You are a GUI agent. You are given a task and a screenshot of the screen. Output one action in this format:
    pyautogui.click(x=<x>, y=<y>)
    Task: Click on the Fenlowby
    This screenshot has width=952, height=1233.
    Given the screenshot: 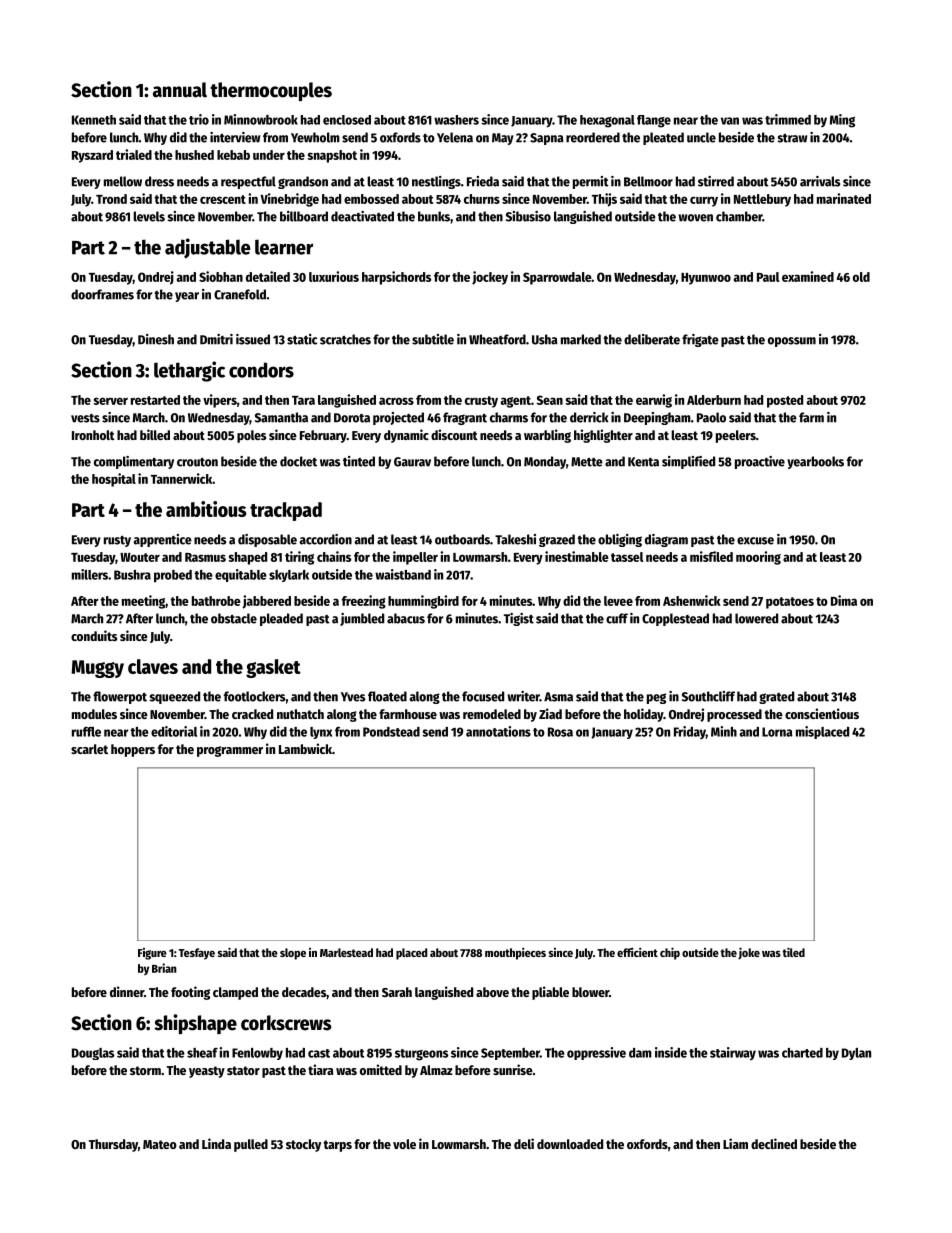 What is the action you would take?
    pyautogui.click(x=257, y=1054)
